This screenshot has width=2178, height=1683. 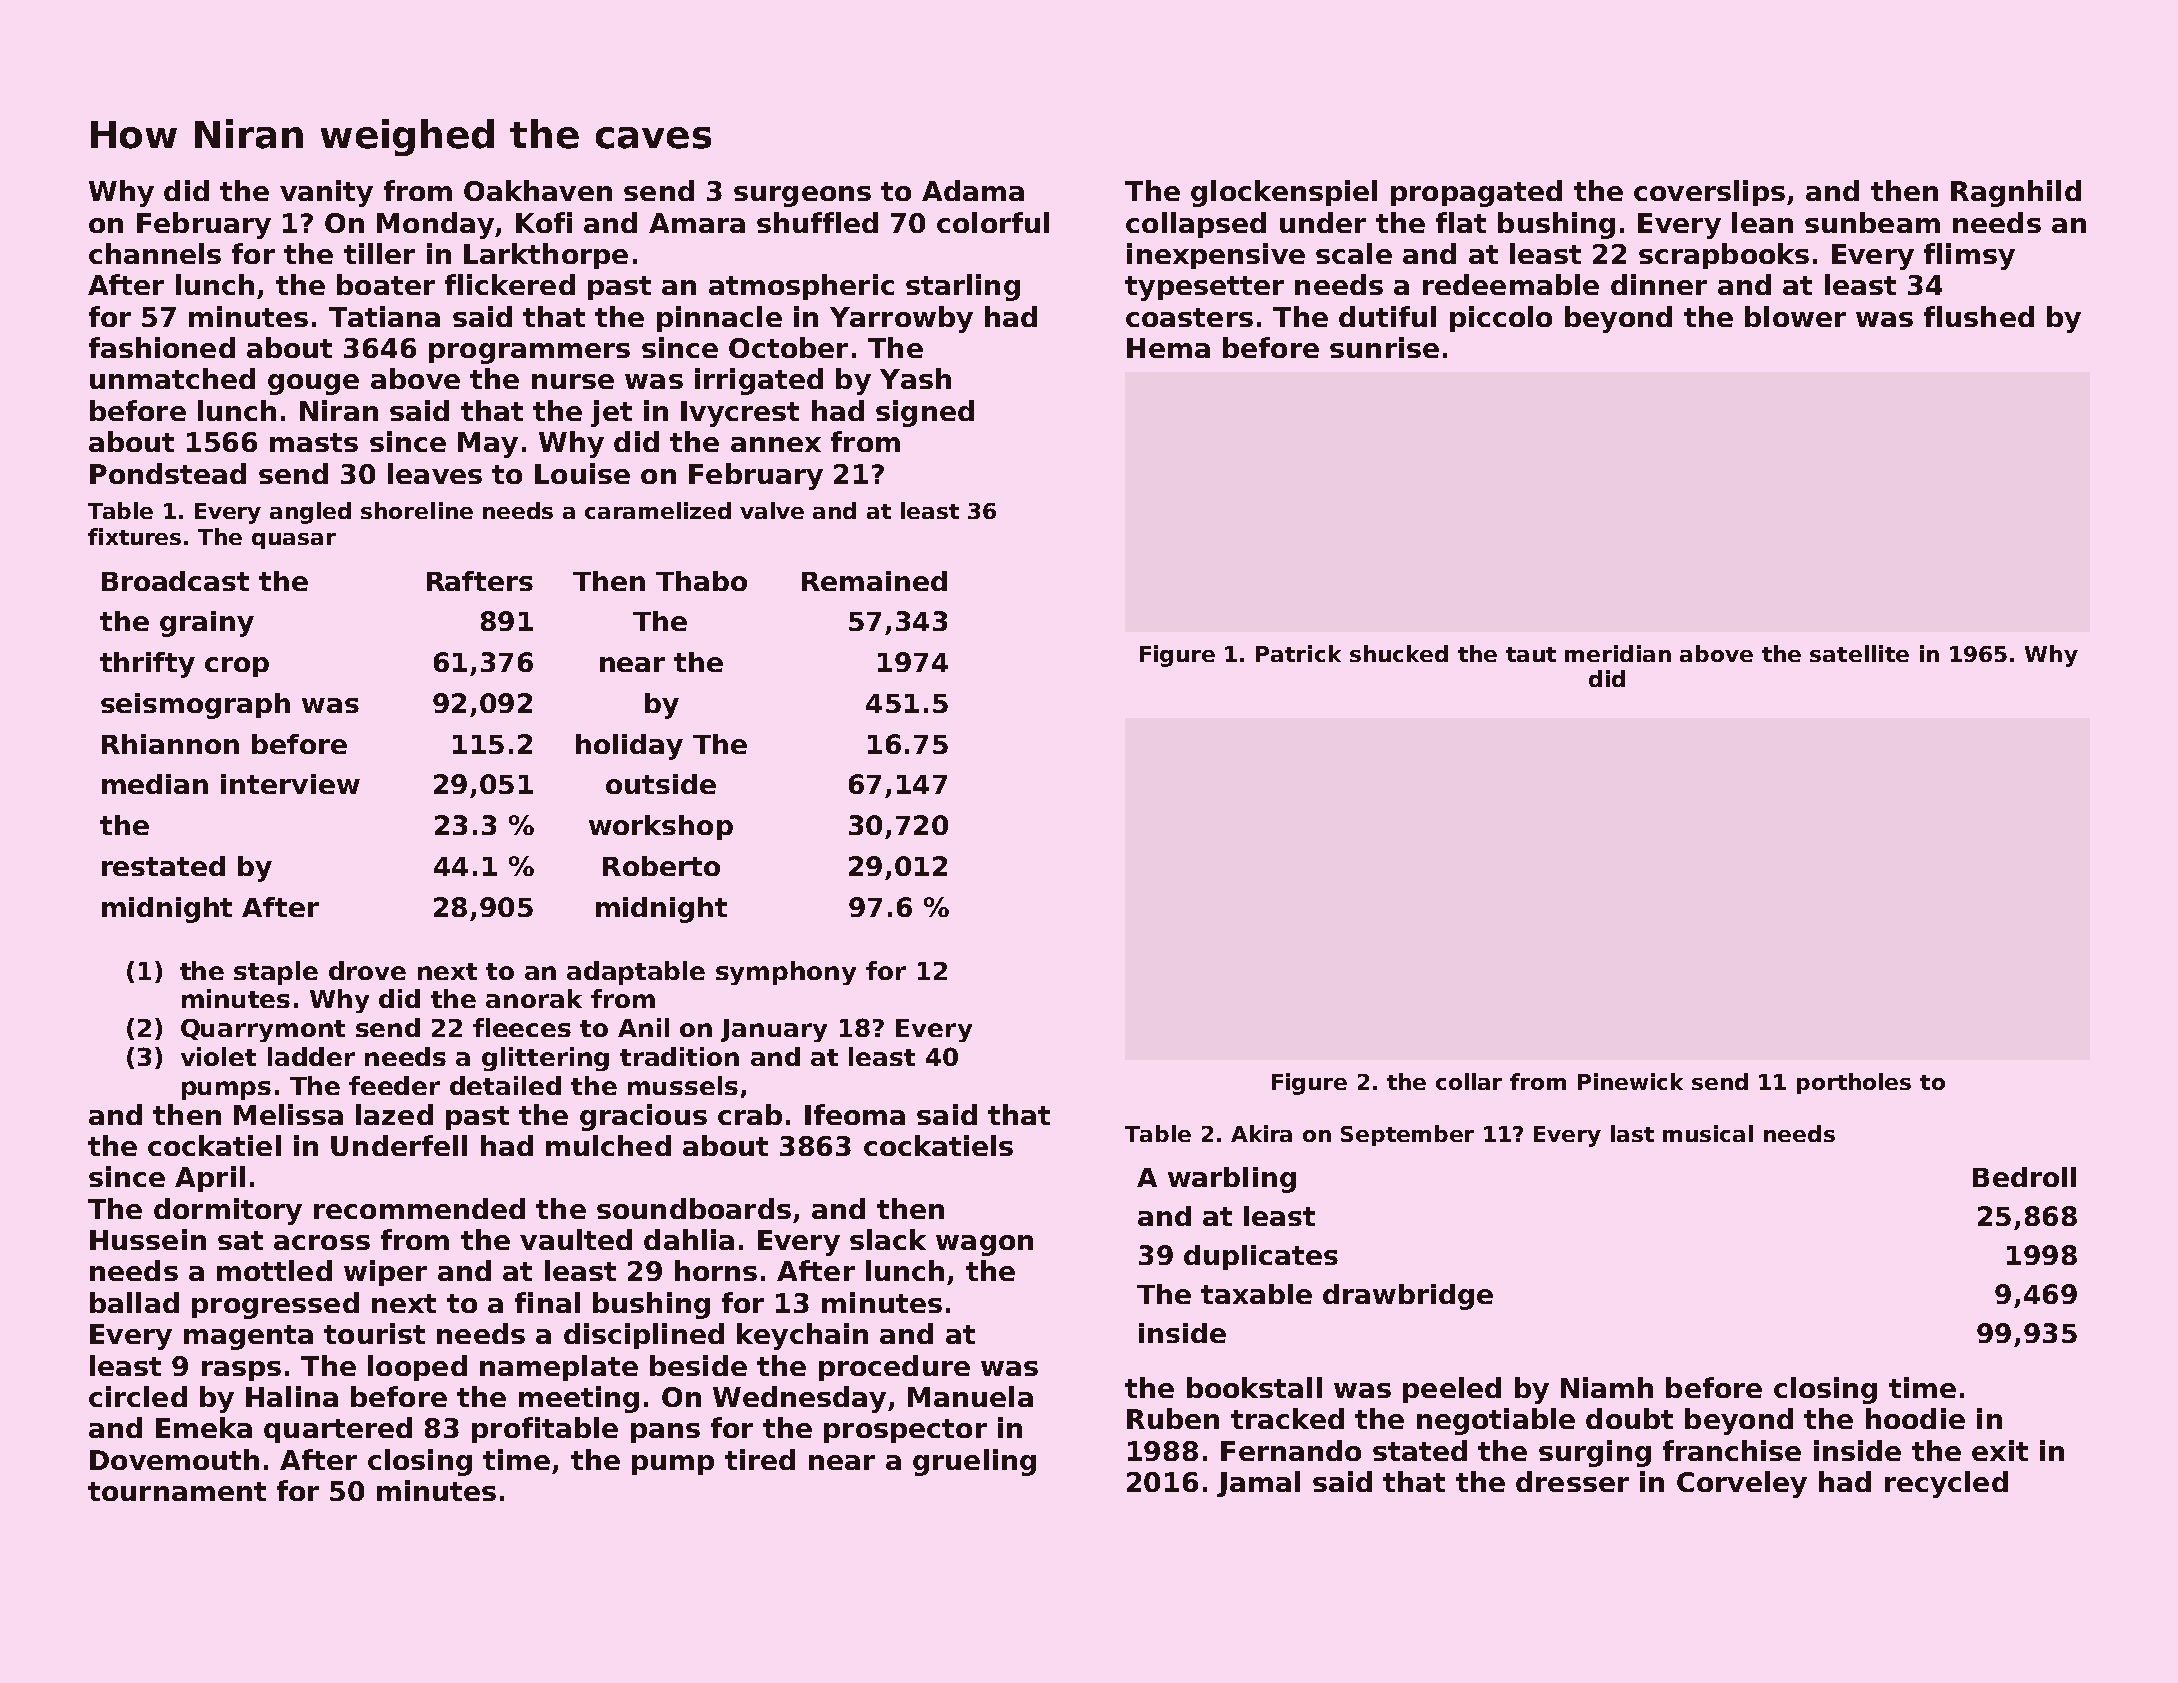 I want to click on scale, so click(x=1354, y=253).
